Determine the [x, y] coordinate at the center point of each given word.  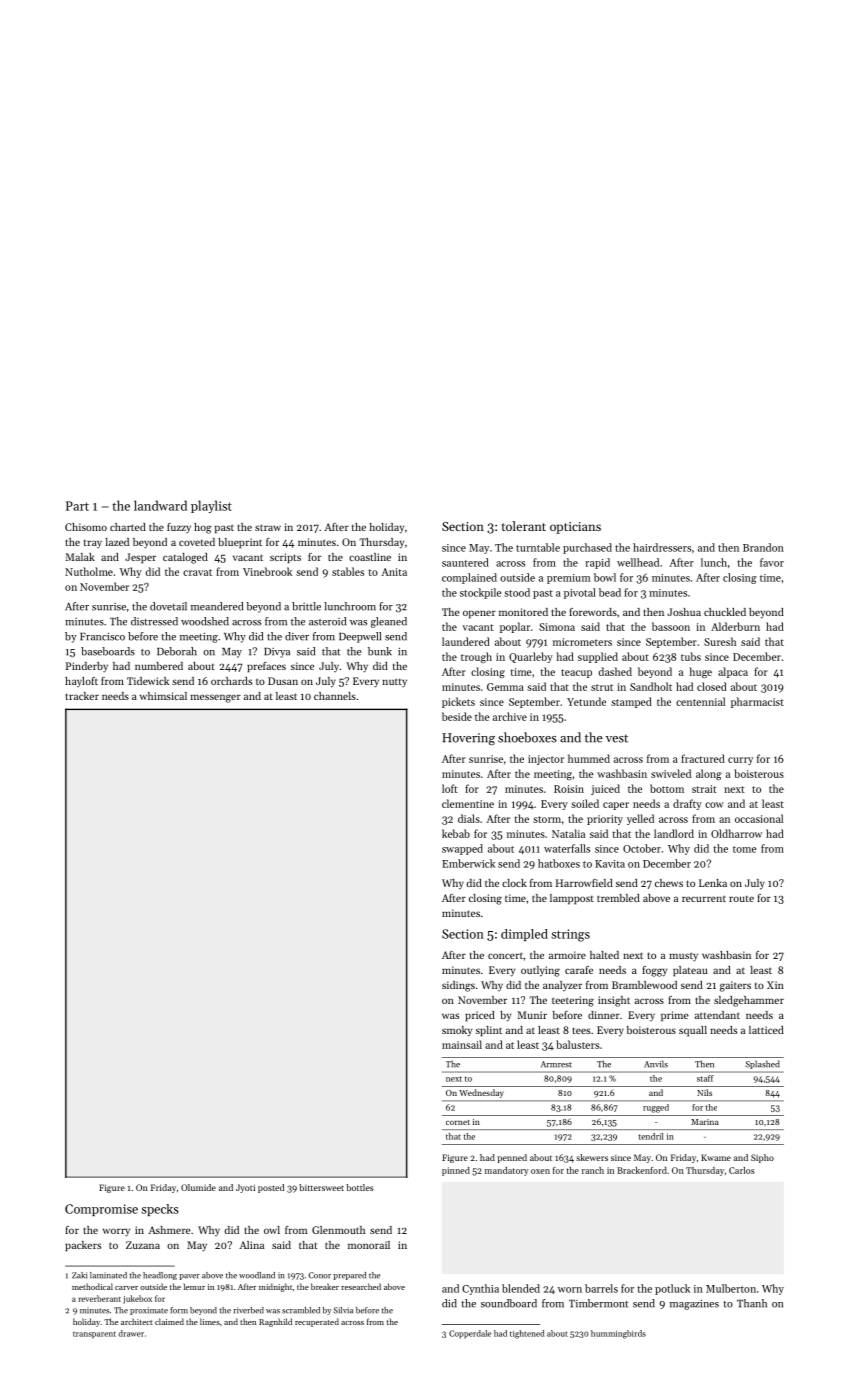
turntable [538, 547]
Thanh [752, 1303]
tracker [82, 696]
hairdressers [662, 547]
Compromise [101, 1210]
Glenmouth [338, 1230]
